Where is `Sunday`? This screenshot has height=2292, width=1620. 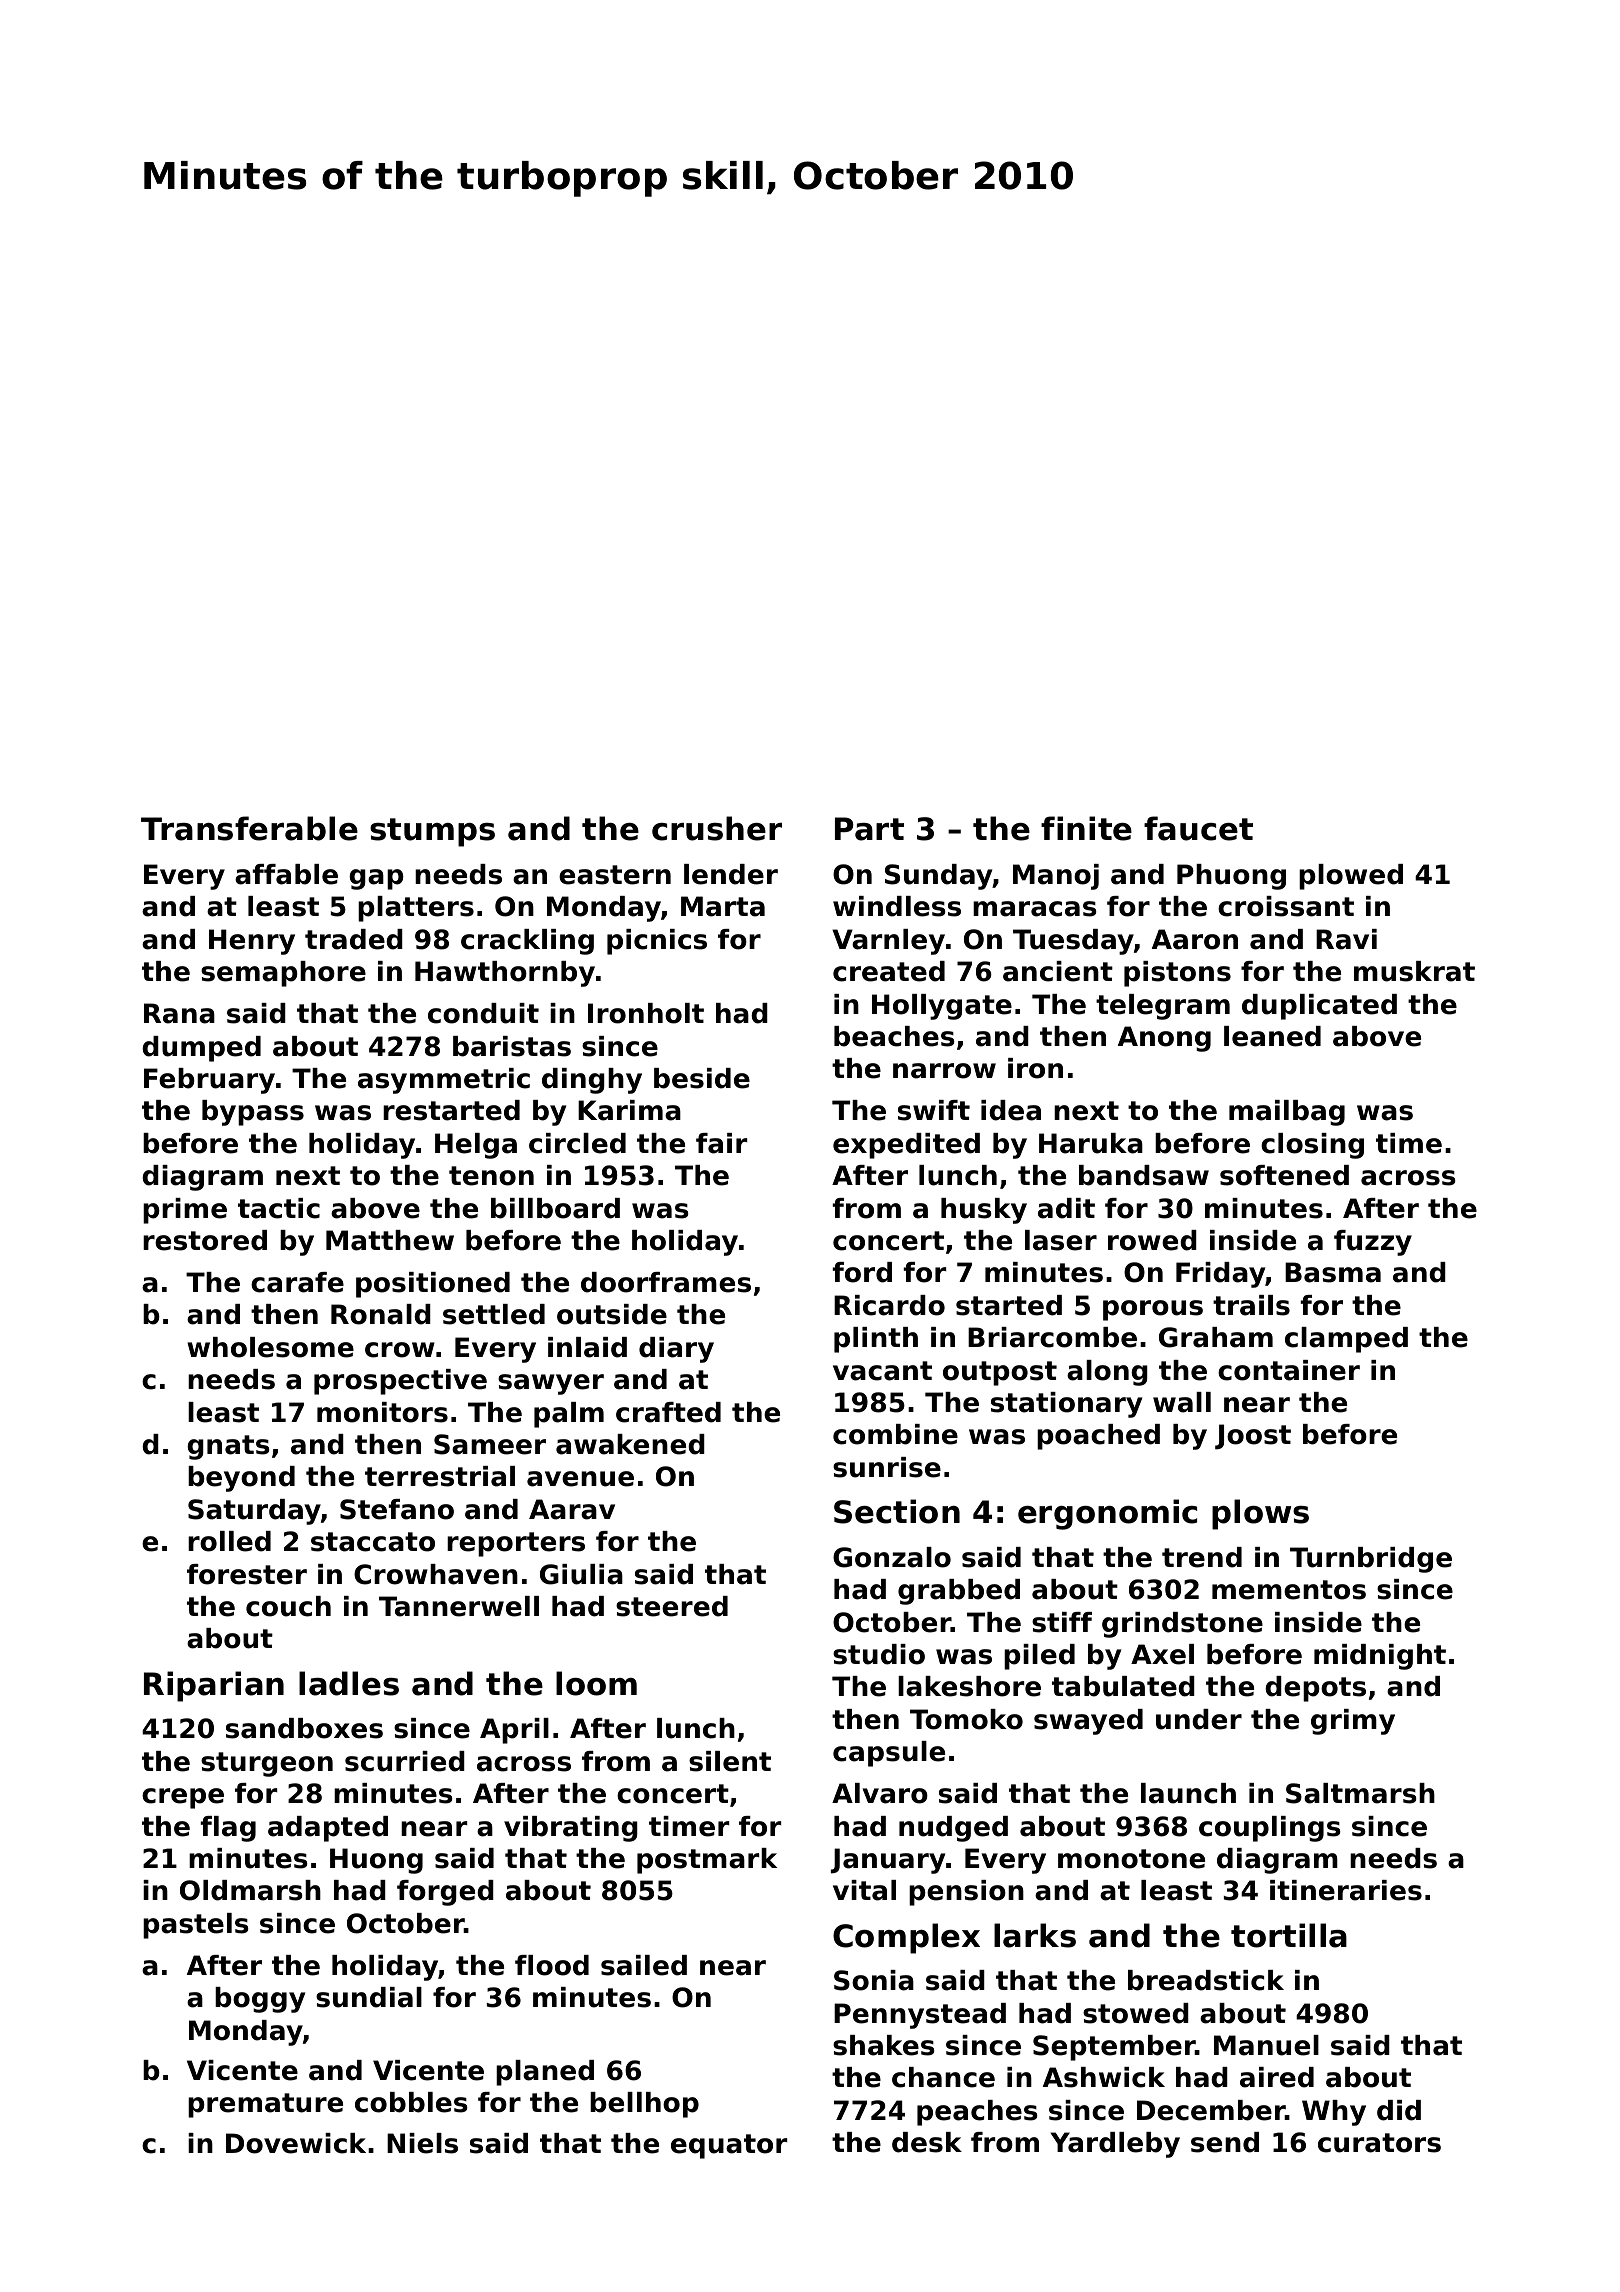
Sunday is located at coordinates (939, 877).
